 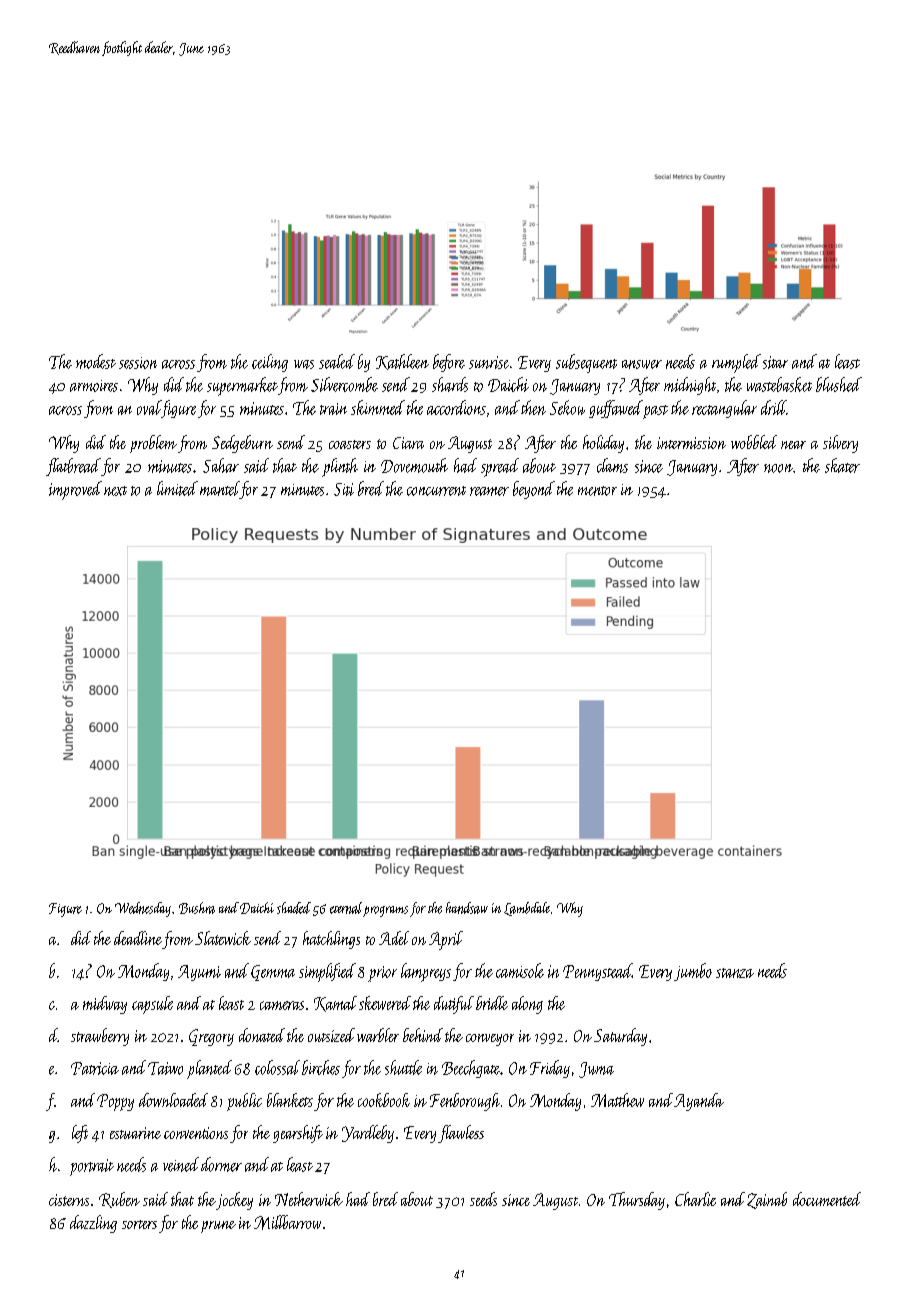 What do you see at coordinates (94, 386) in the page?
I see `armoires` at bounding box center [94, 386].
